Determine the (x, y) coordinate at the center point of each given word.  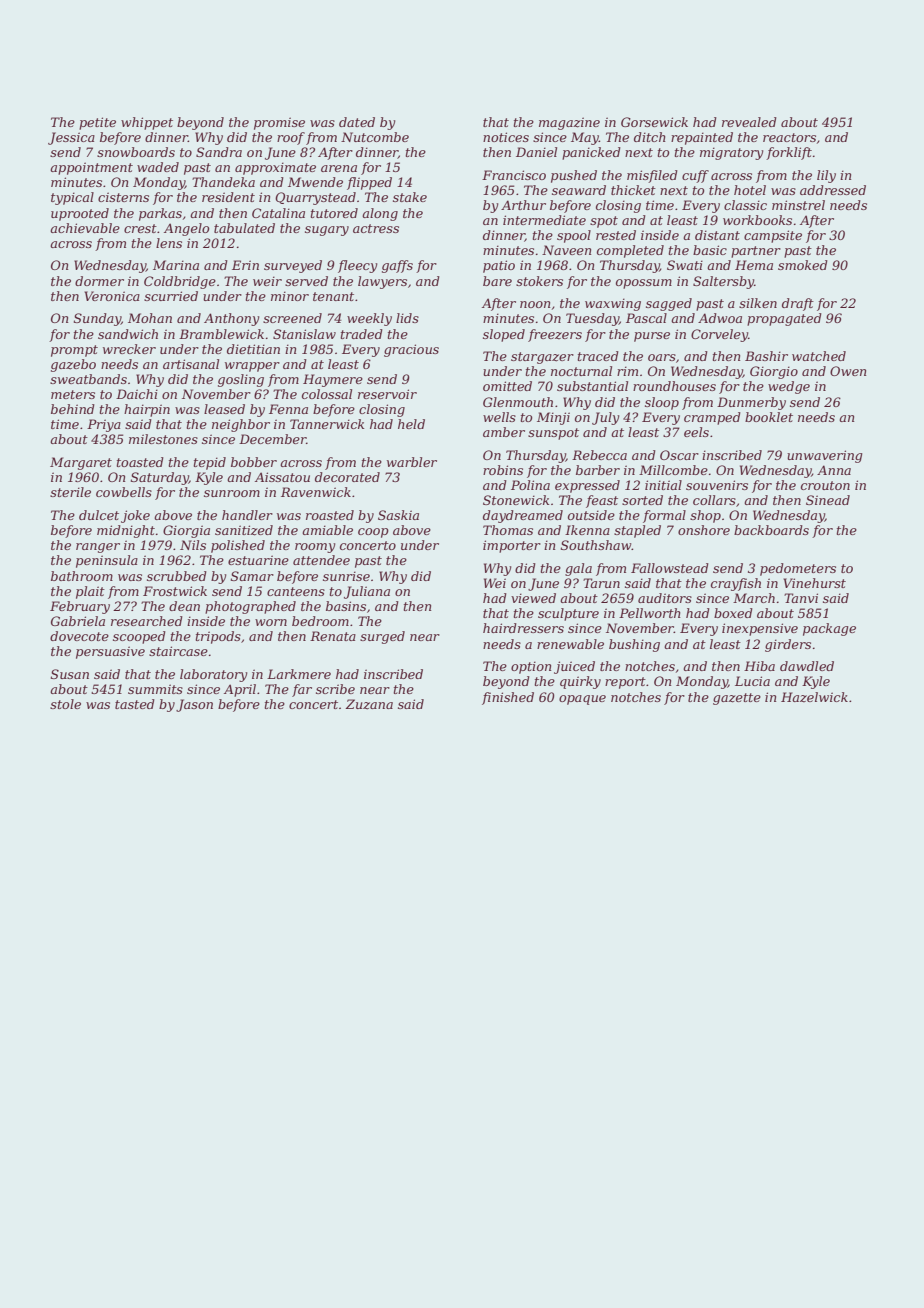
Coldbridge (180, 282)
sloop (662, 403)
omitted (507, 386)
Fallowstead (670, 568)
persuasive (110, 652)
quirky (580, 682)
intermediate (544, 220)
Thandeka (223, 182)
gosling (241, 380)
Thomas (508, 530)
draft (798, 304)
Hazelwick (814, 697)
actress (376, 228)
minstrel (798, 205)
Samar (252, 576)
